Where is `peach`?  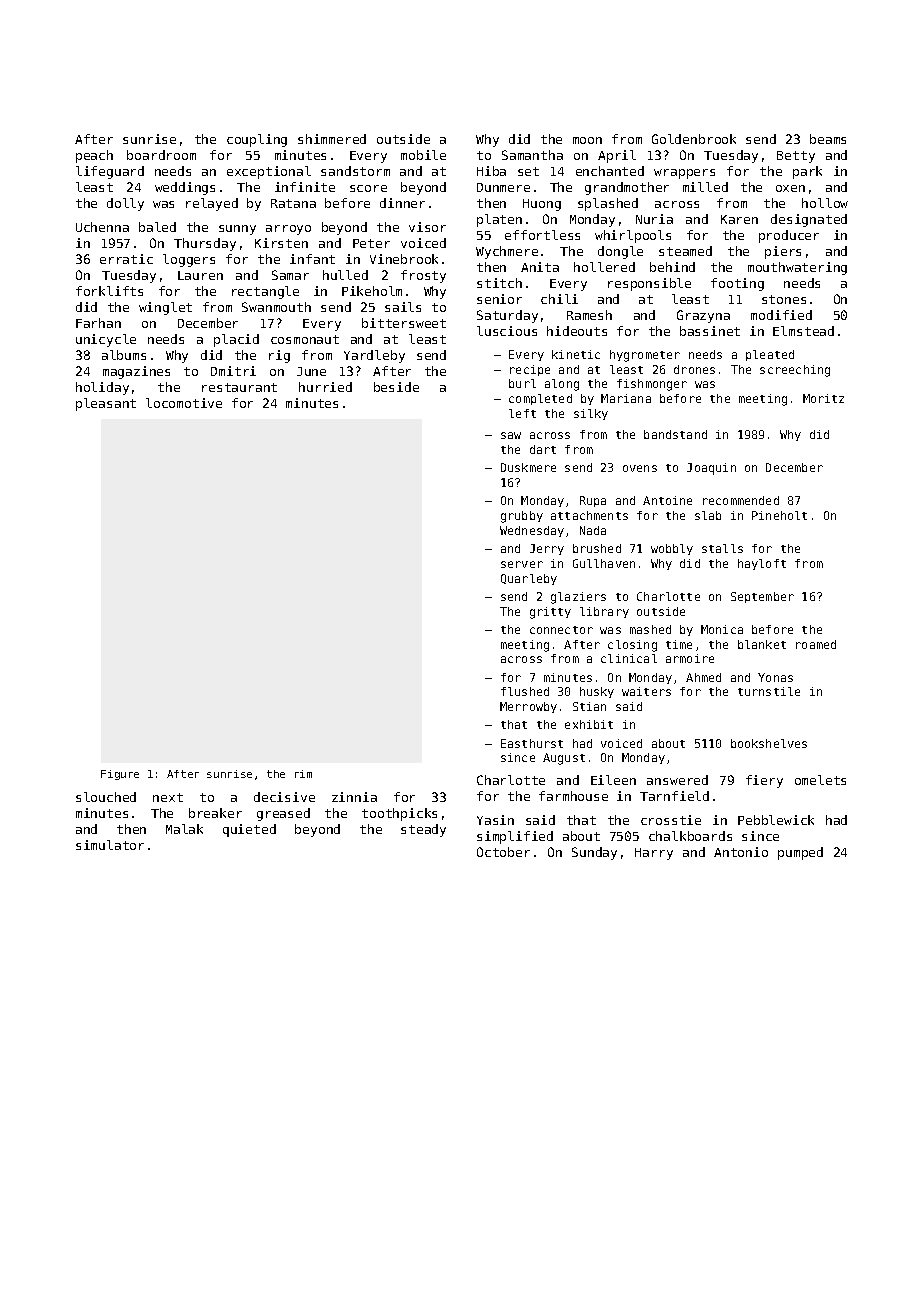 peach is located at coordinates (94, 156).
